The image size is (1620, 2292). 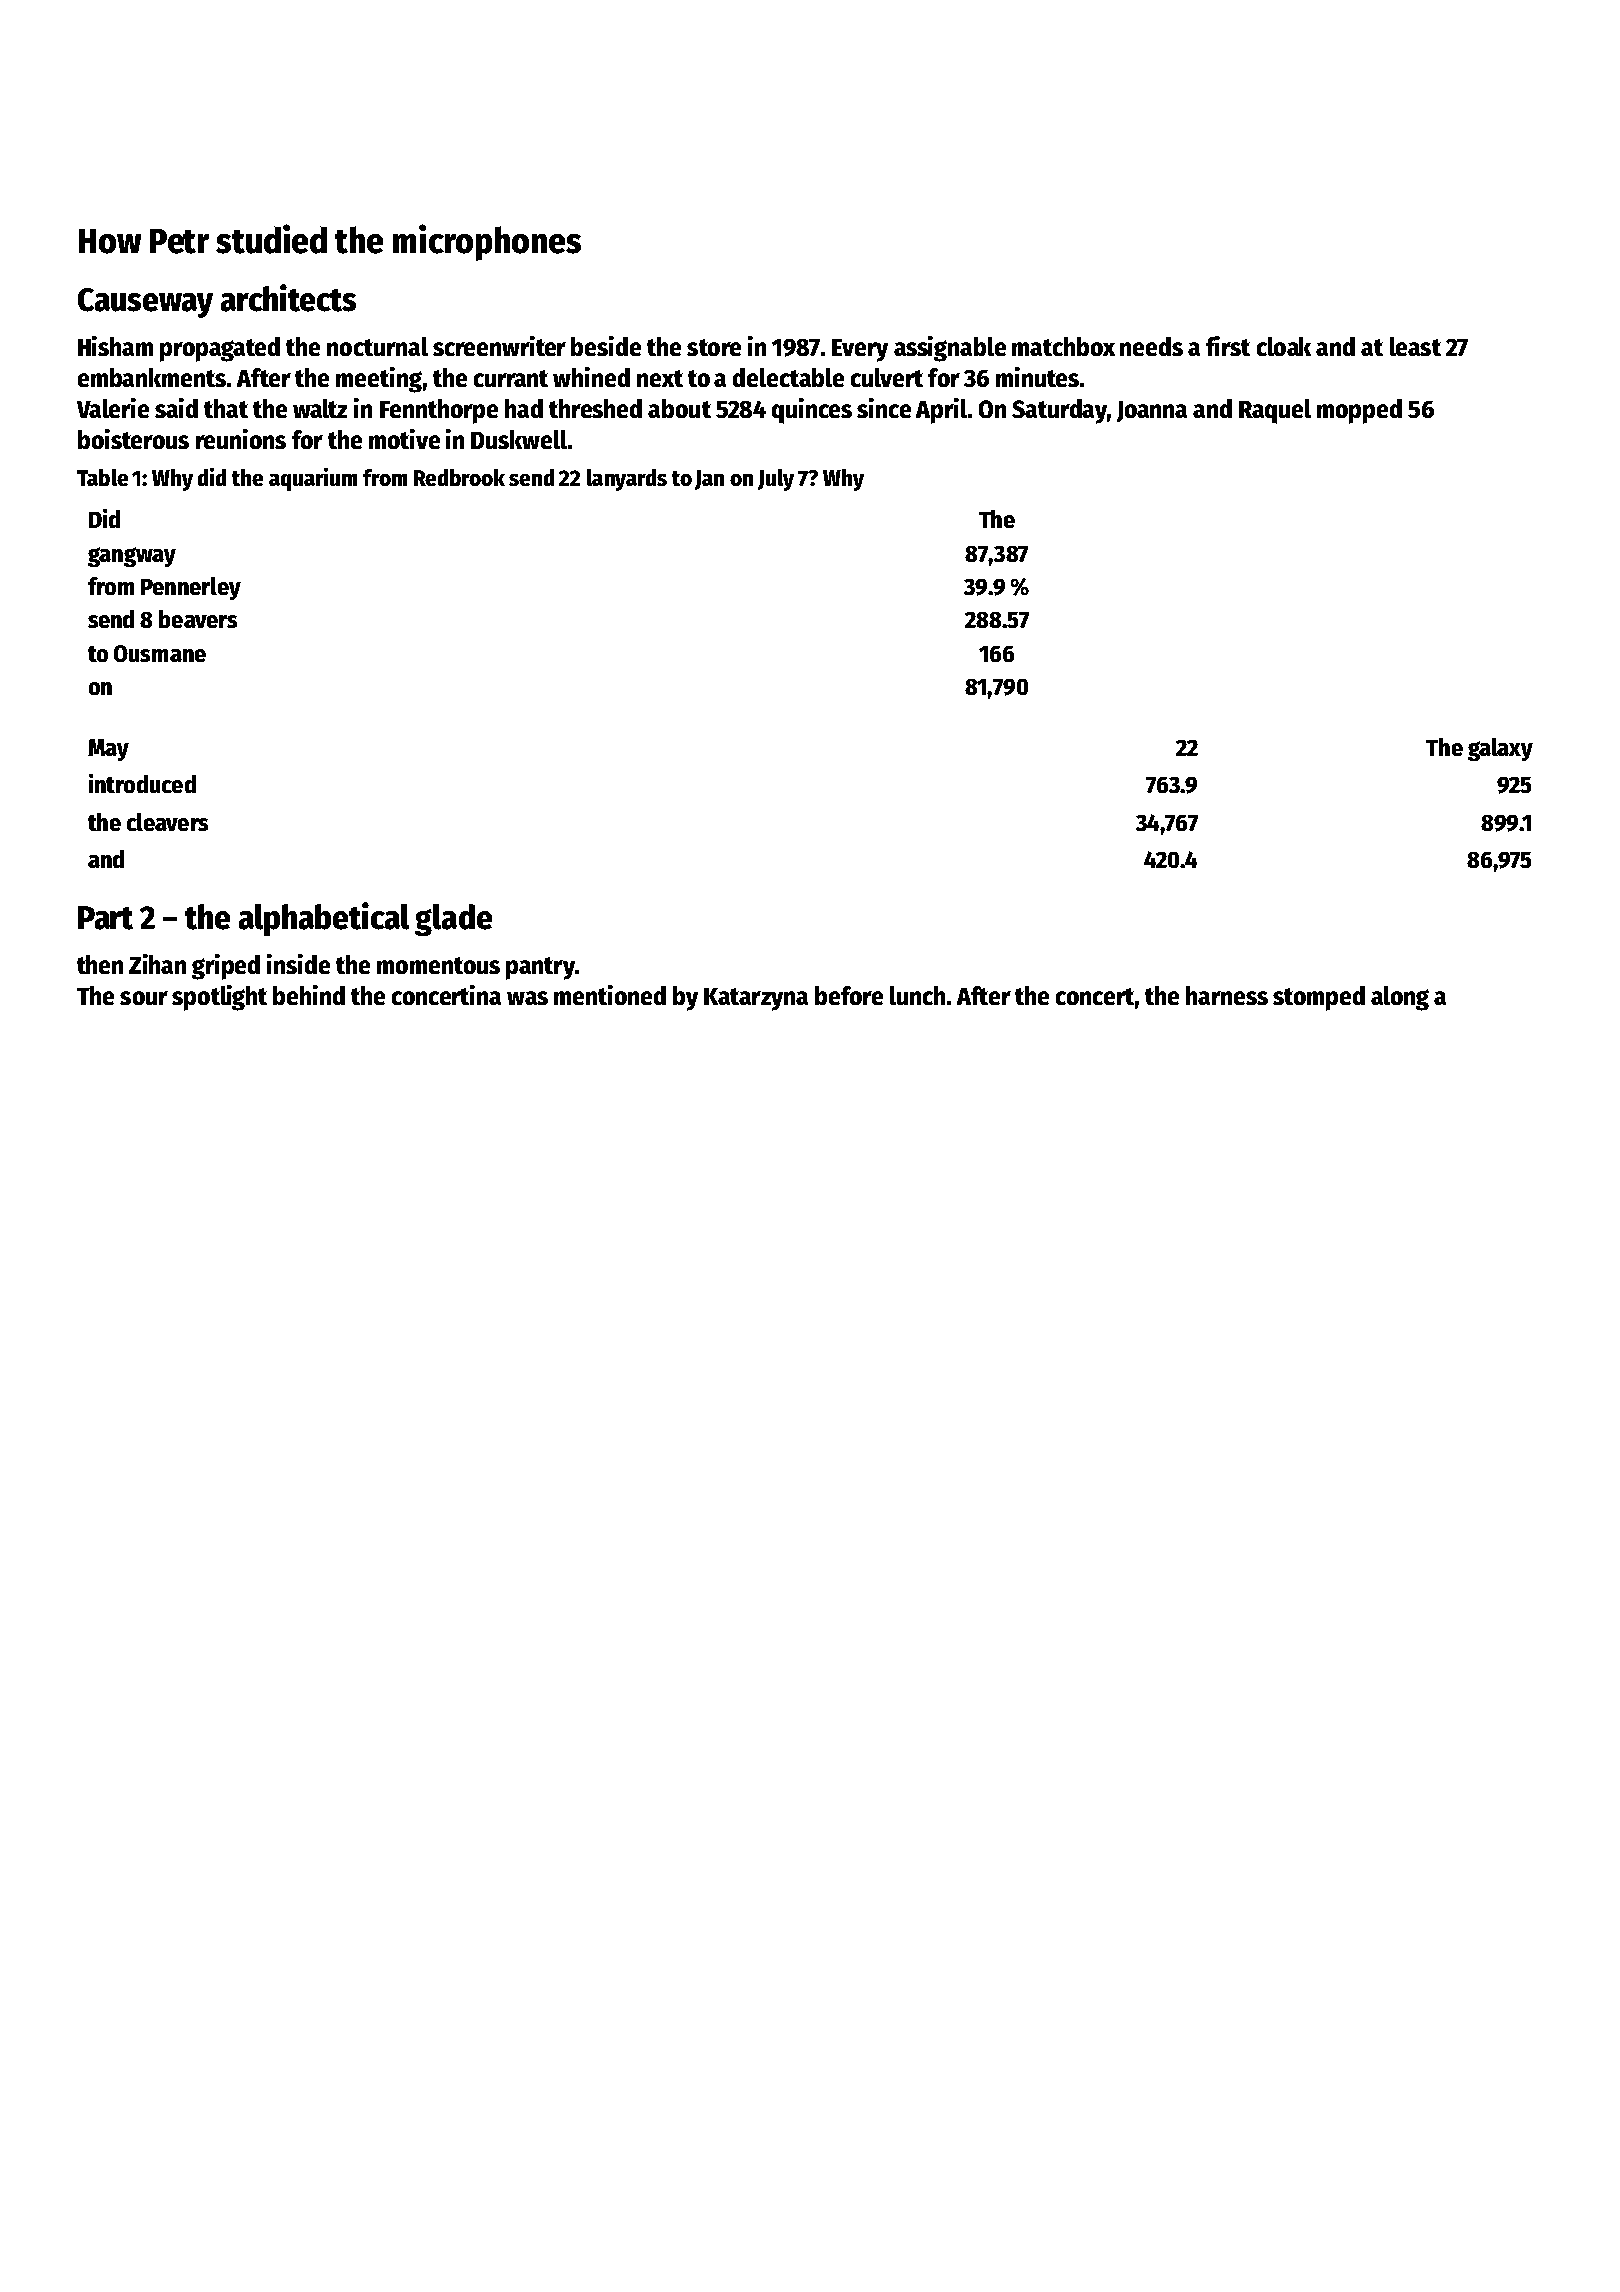 What do you see at coordinates (298, 964) in the screenshot?
I see `inside` at bounding box center [298, 964].
